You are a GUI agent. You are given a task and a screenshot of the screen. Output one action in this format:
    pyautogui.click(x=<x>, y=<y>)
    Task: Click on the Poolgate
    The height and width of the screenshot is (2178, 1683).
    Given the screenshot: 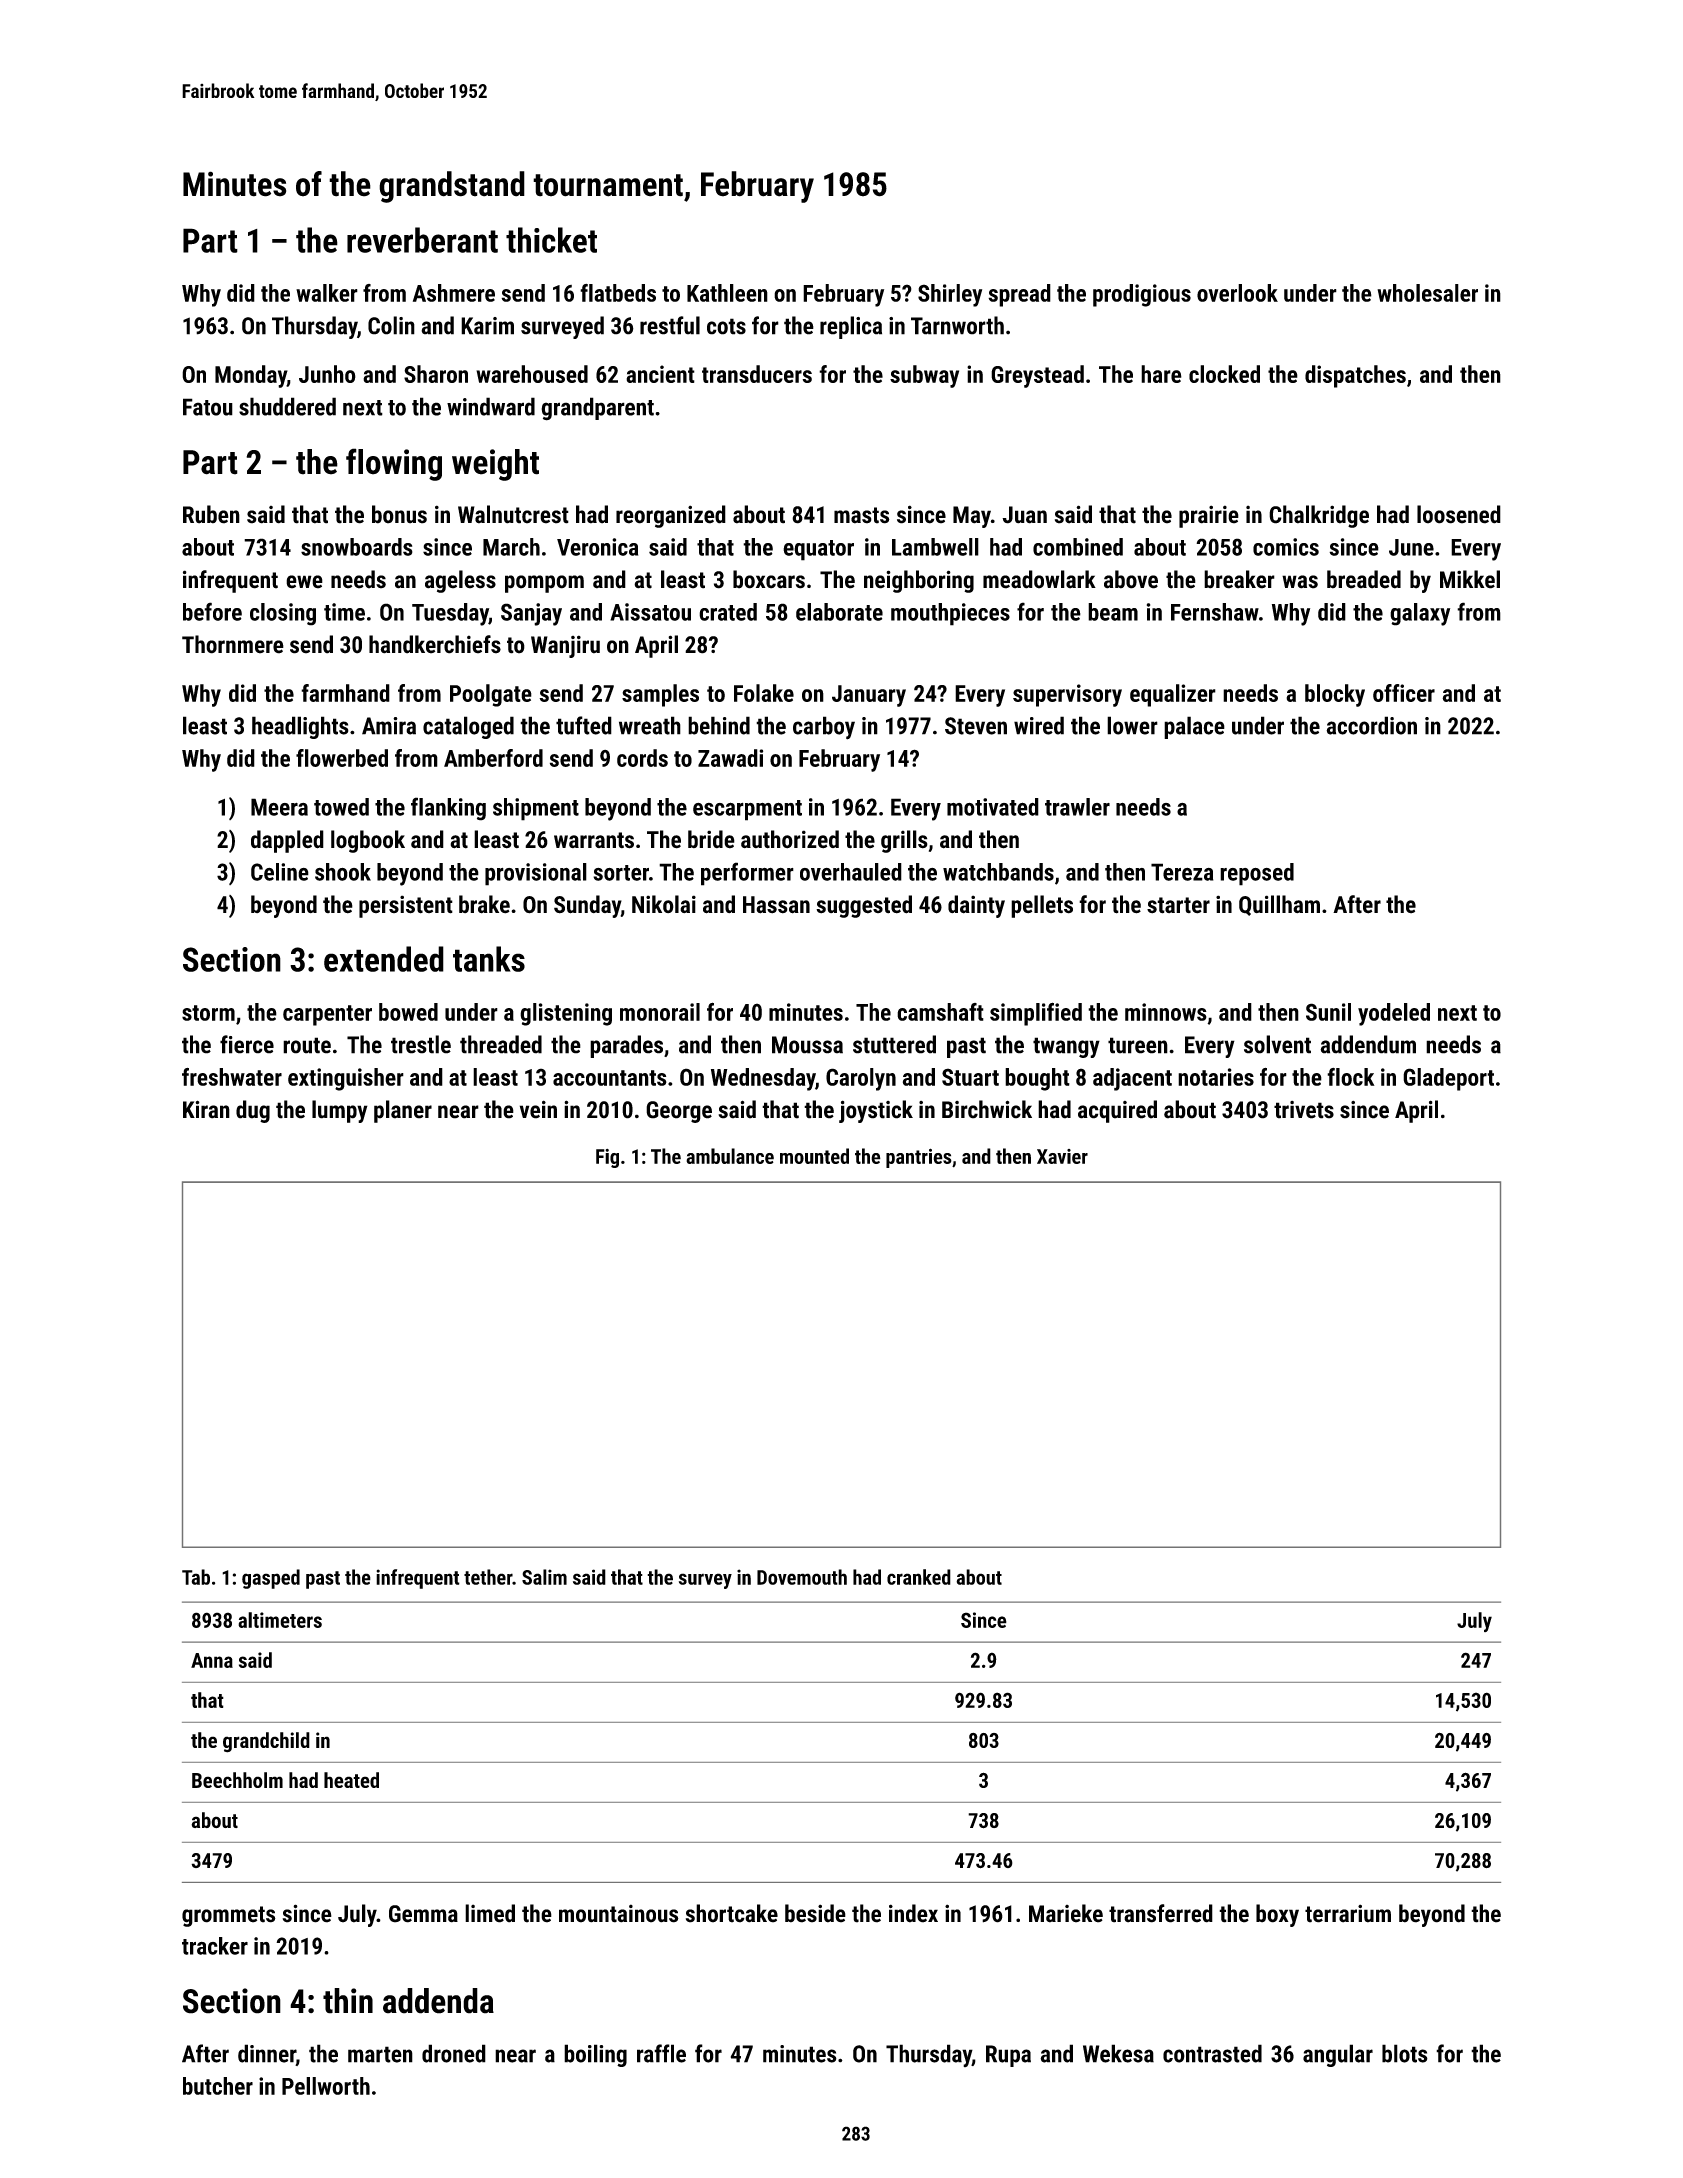 What is the action you would take?
    pyautogui.click(x=491, y=695)
